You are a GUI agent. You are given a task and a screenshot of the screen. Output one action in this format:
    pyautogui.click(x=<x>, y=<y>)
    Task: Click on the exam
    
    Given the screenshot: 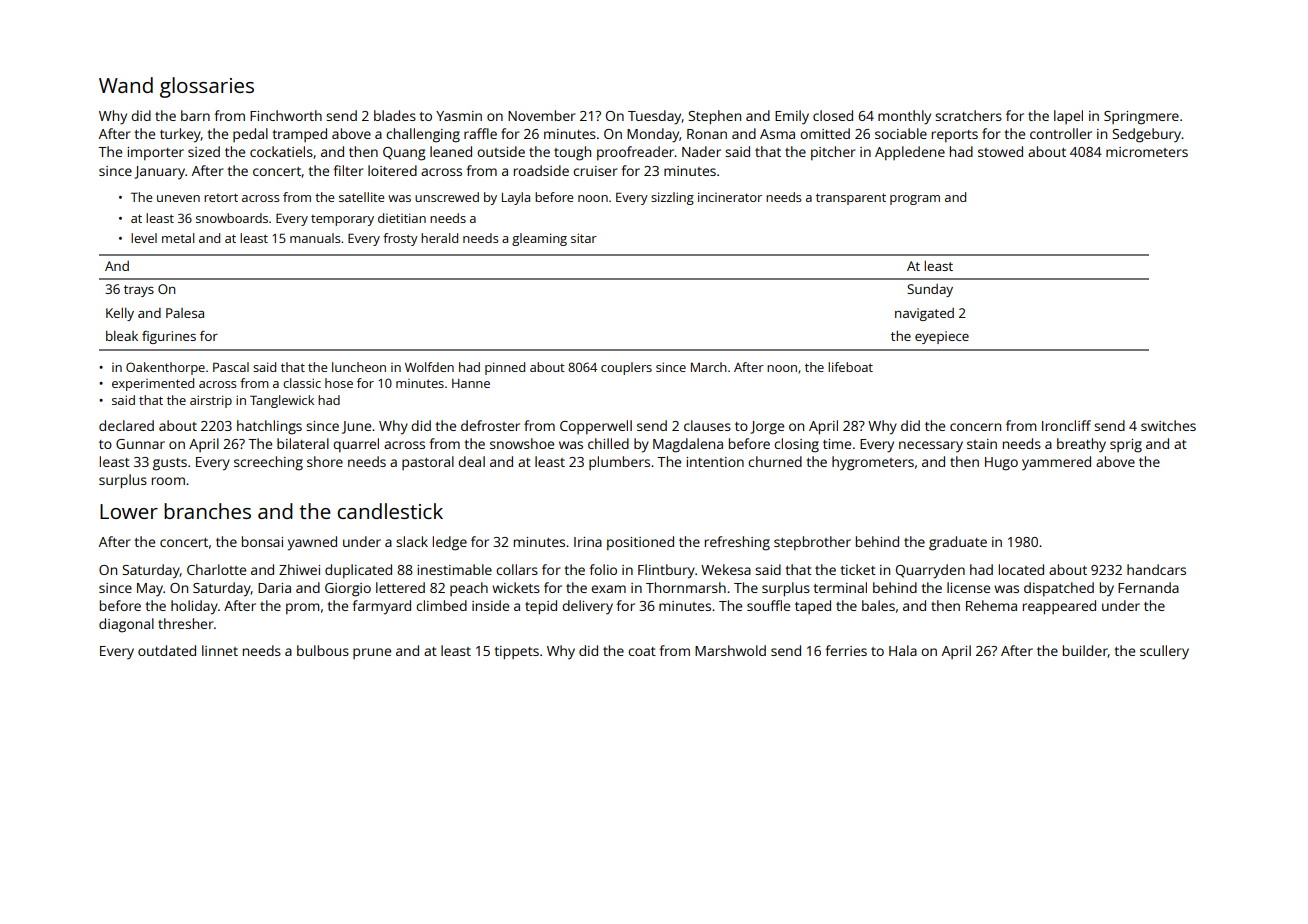 What is the action you would take?
    pyautogui.click(x=608, y=589)
